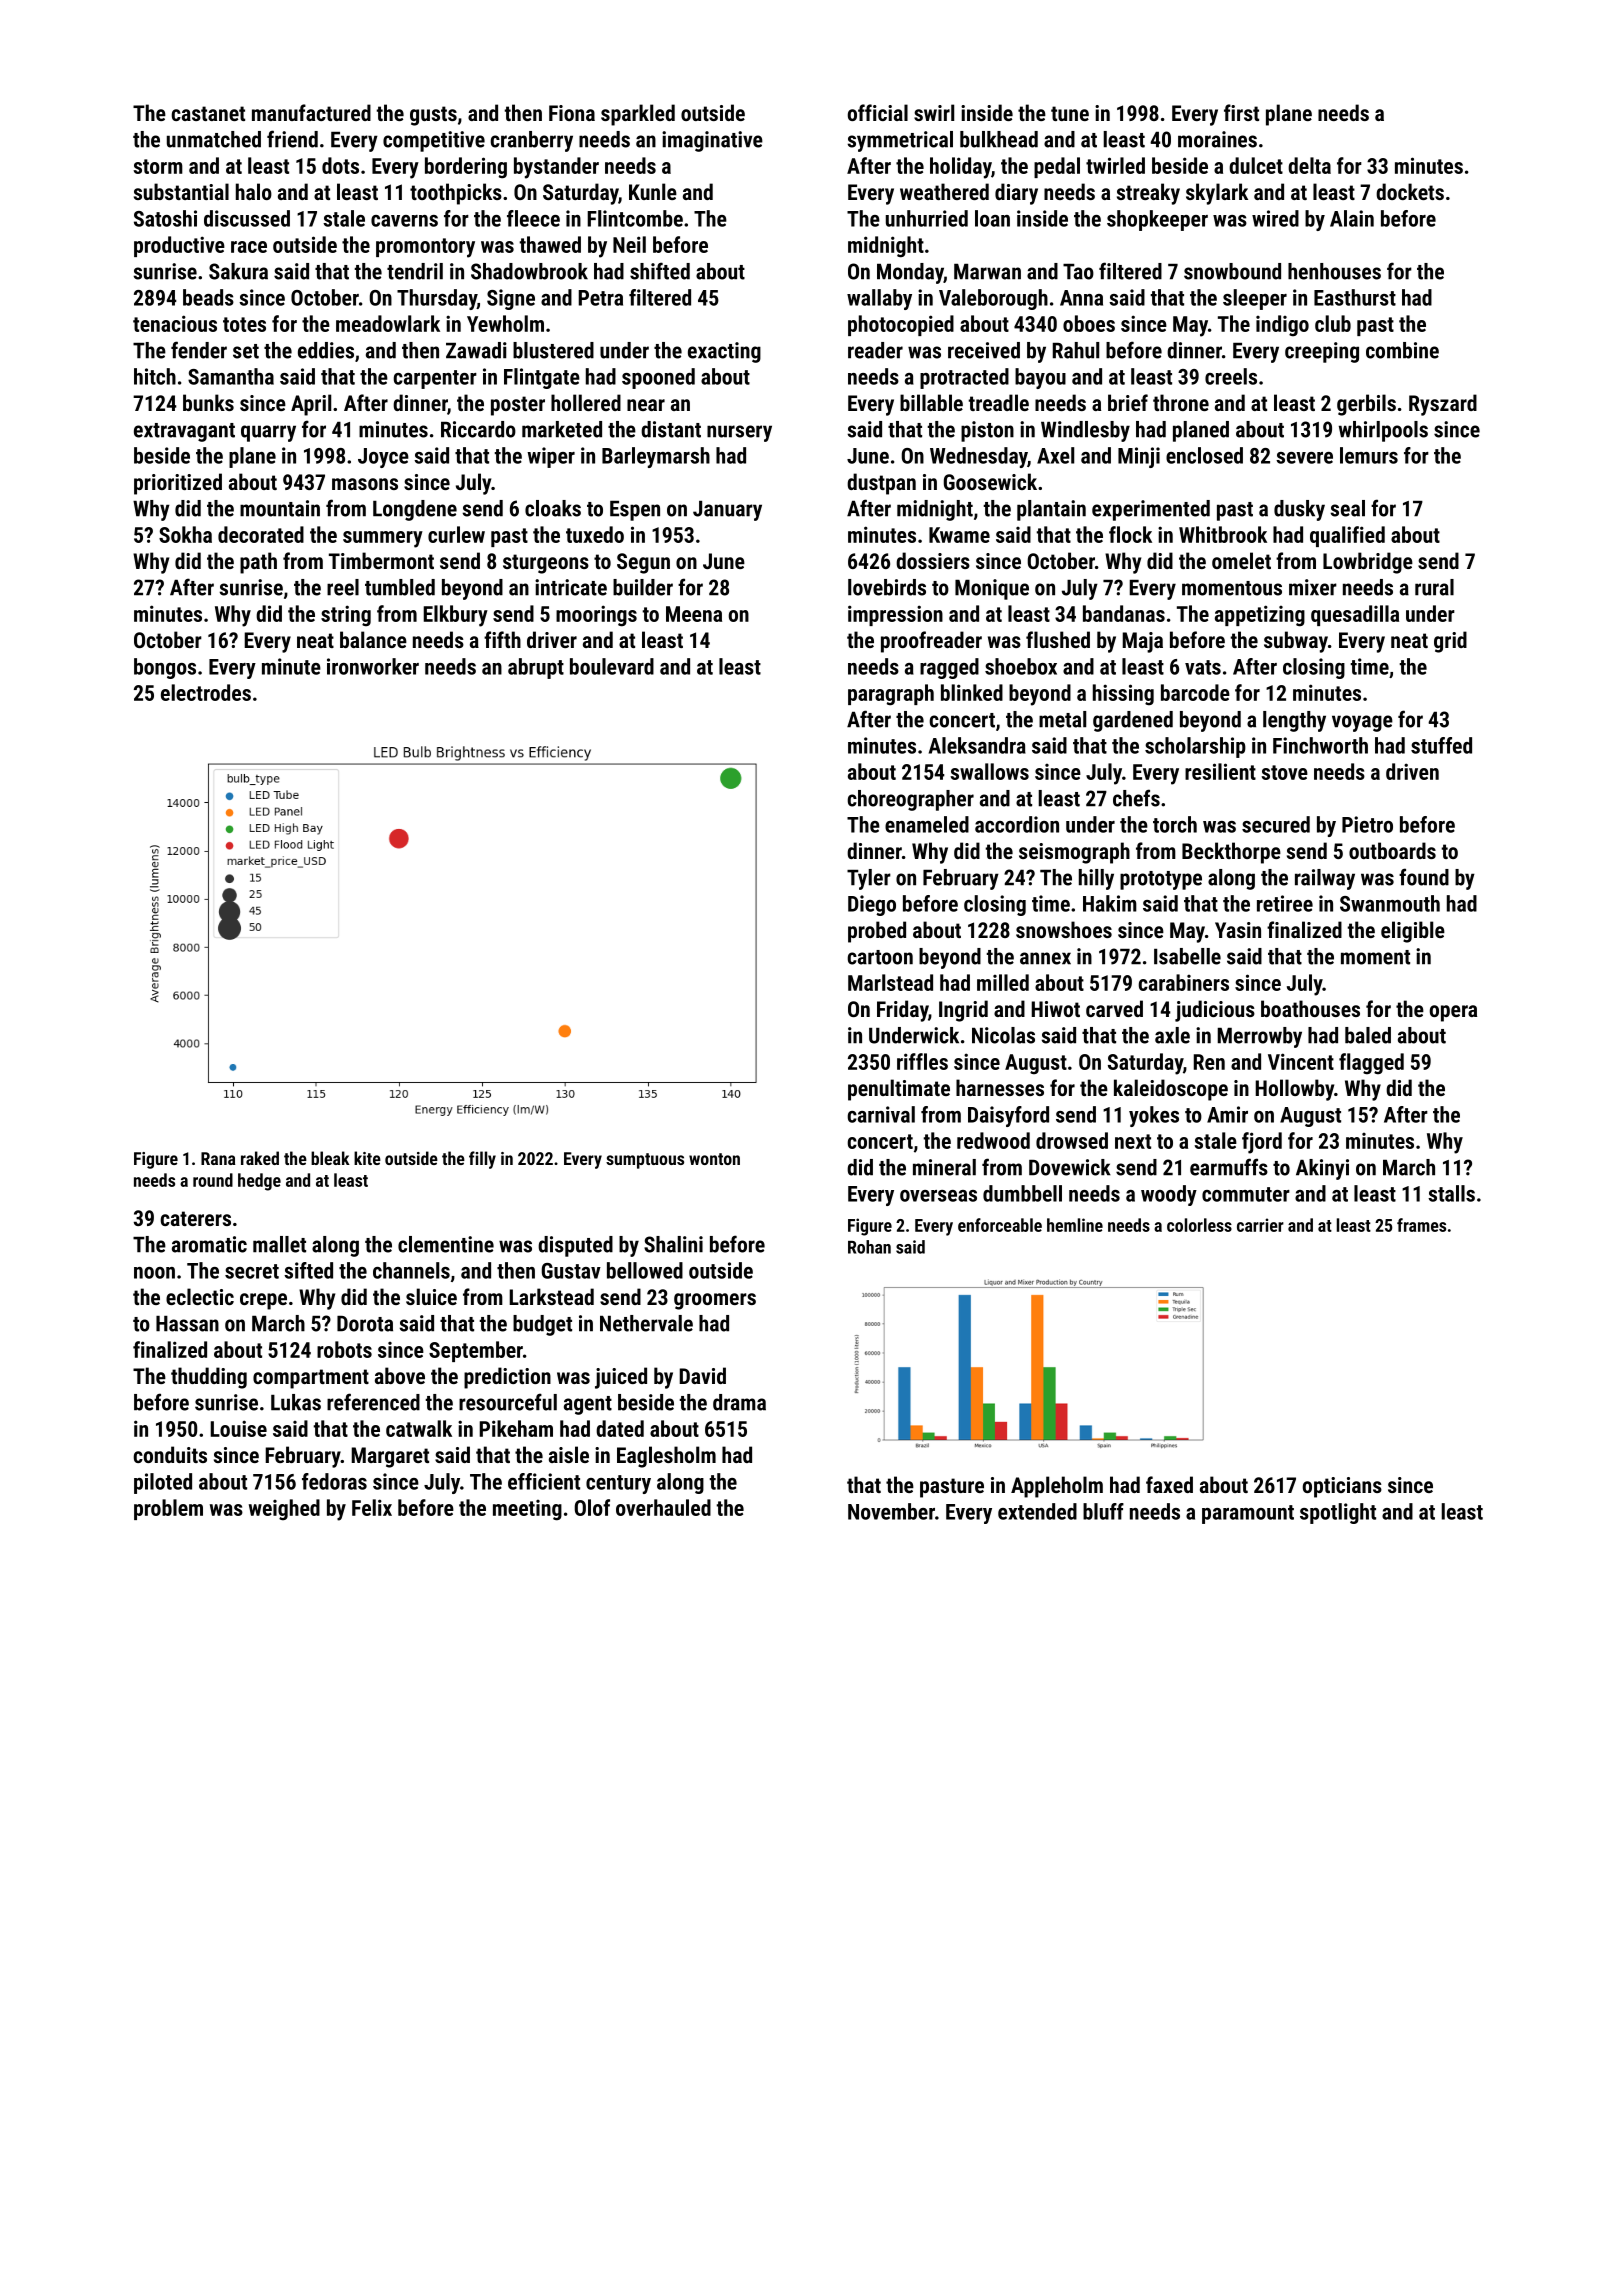  What do you see at coordinates (507, 1378) in the screenshot?
I see `prediction` at bounding box center [507, 1378].
